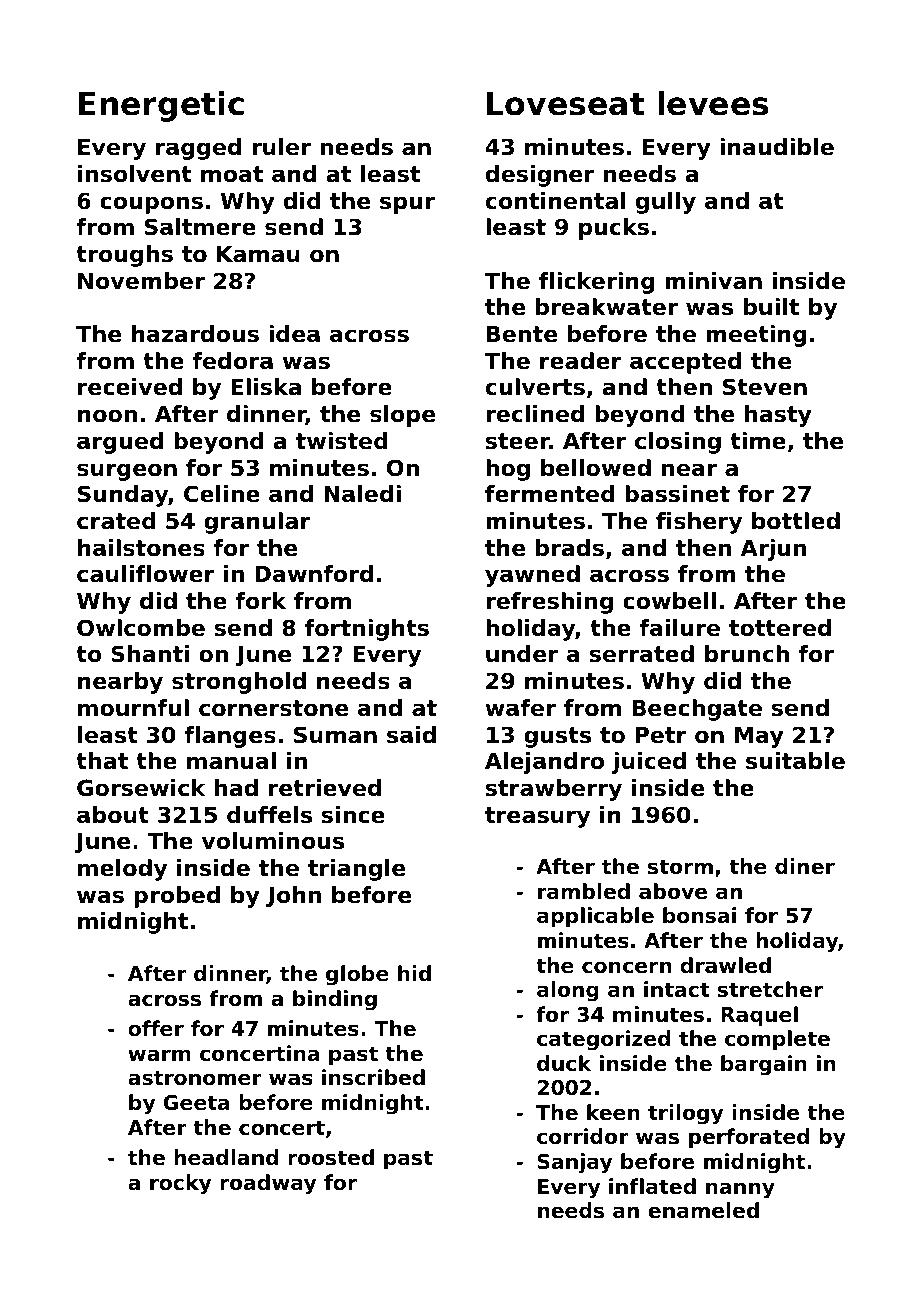 This page has width=924, height=1314. I want to click on Energetic, so click(161, 106).
